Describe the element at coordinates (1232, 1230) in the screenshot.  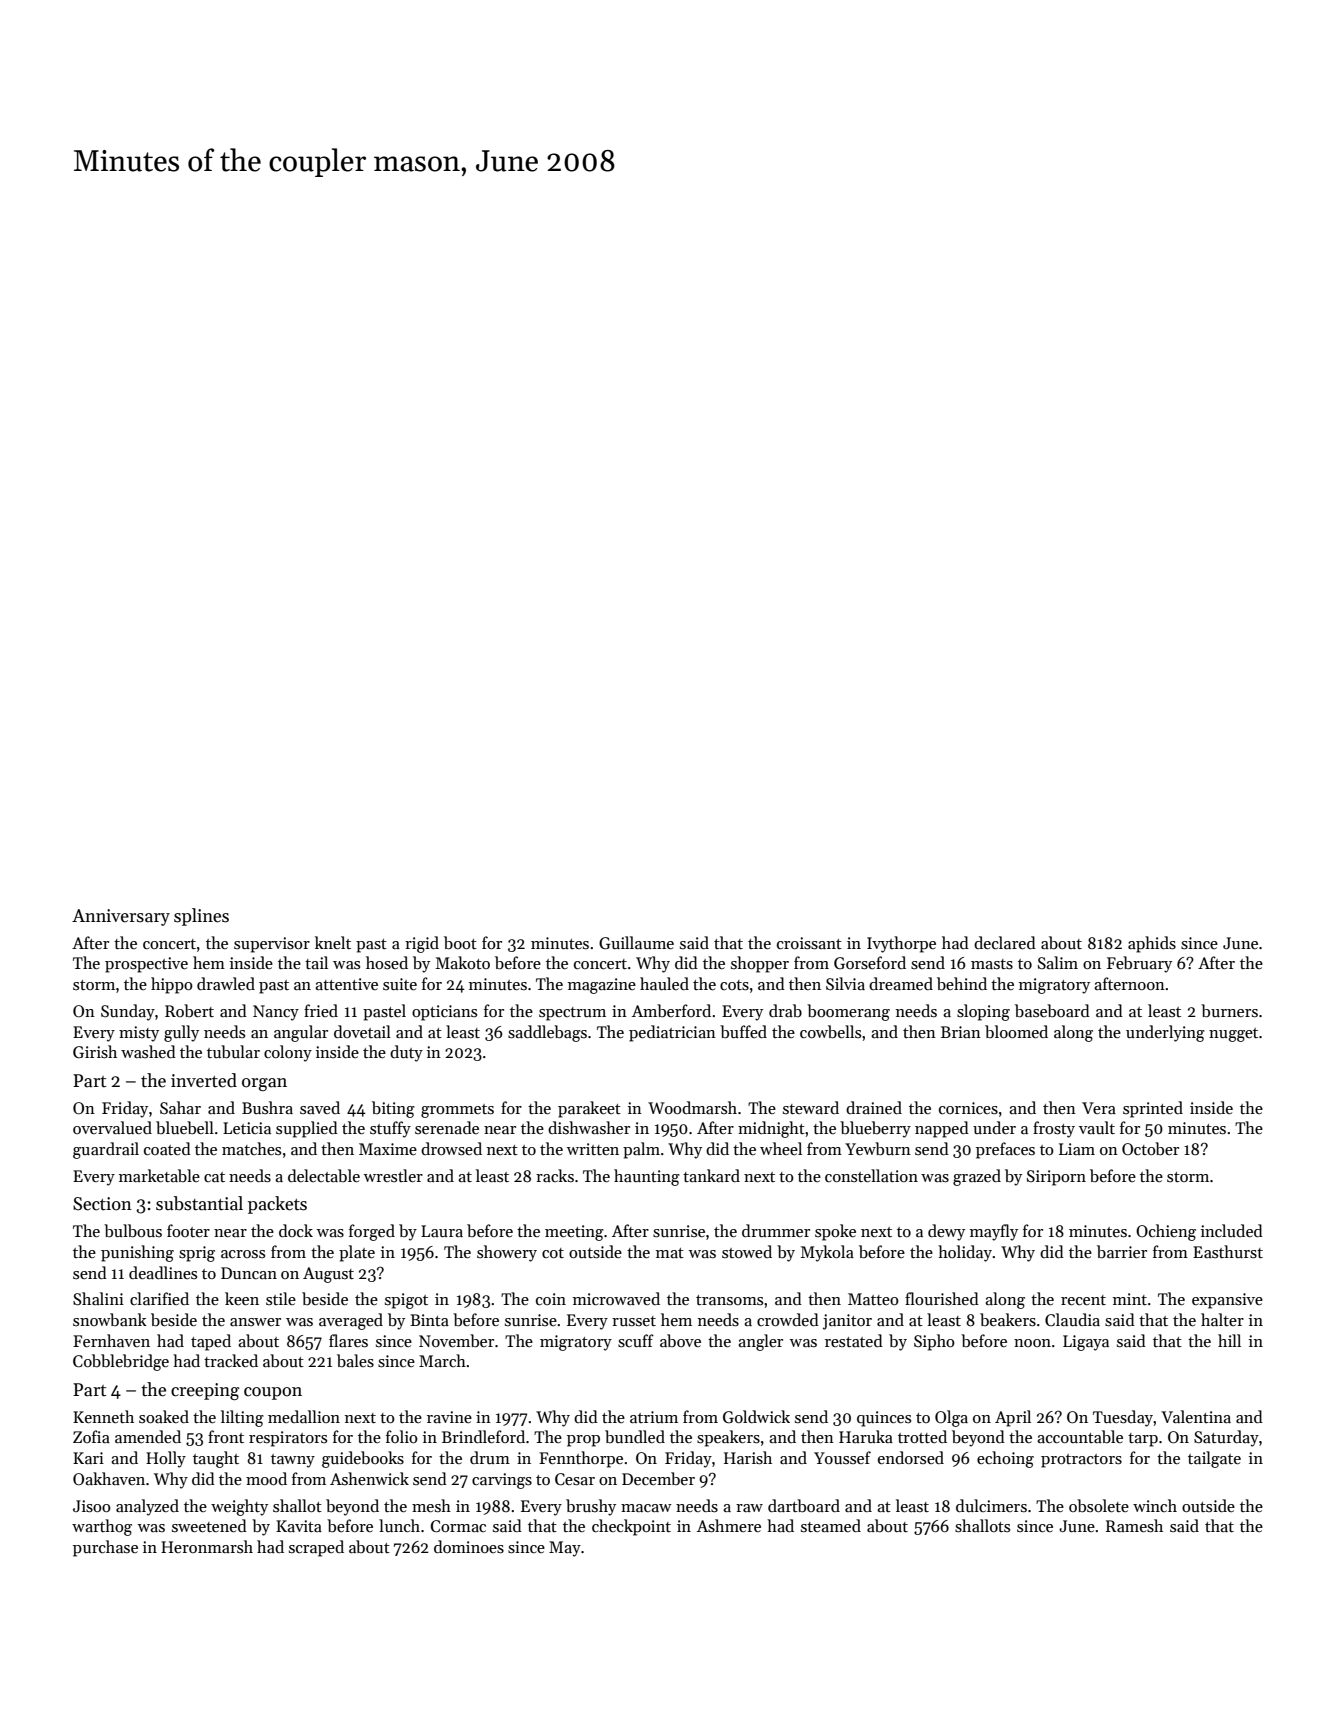
I see `included` at that location.
